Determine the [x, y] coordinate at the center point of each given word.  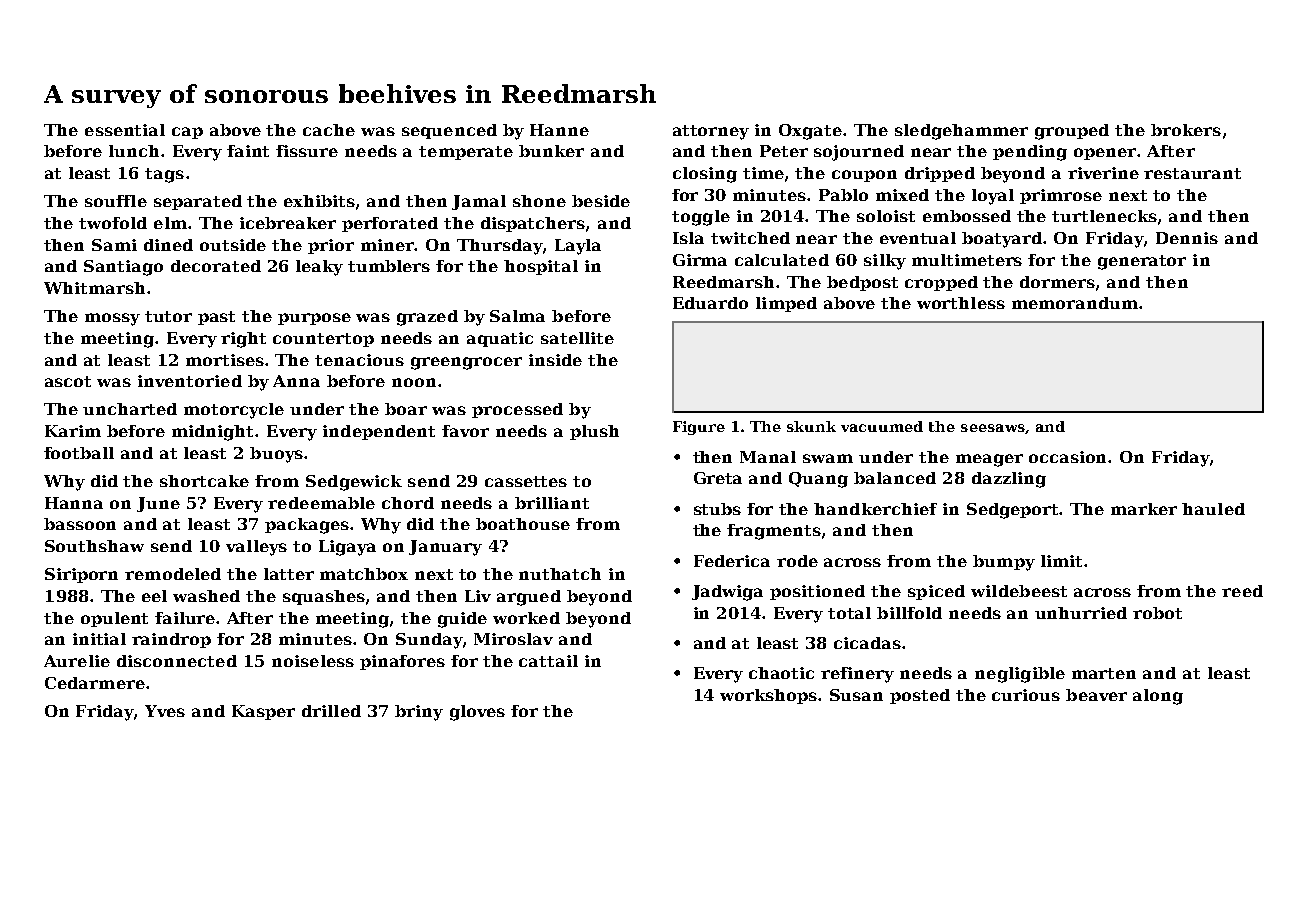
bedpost [862, 283]
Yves [165, 711]
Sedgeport [1013, 511]
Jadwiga [727, 593]
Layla [578, 247]
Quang [818, 480]
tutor [168, 316]
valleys [256, 548]
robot [1157, 613]
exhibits [319, 201]
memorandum [1075, 303]
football [79, 453]
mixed [902, 195]
